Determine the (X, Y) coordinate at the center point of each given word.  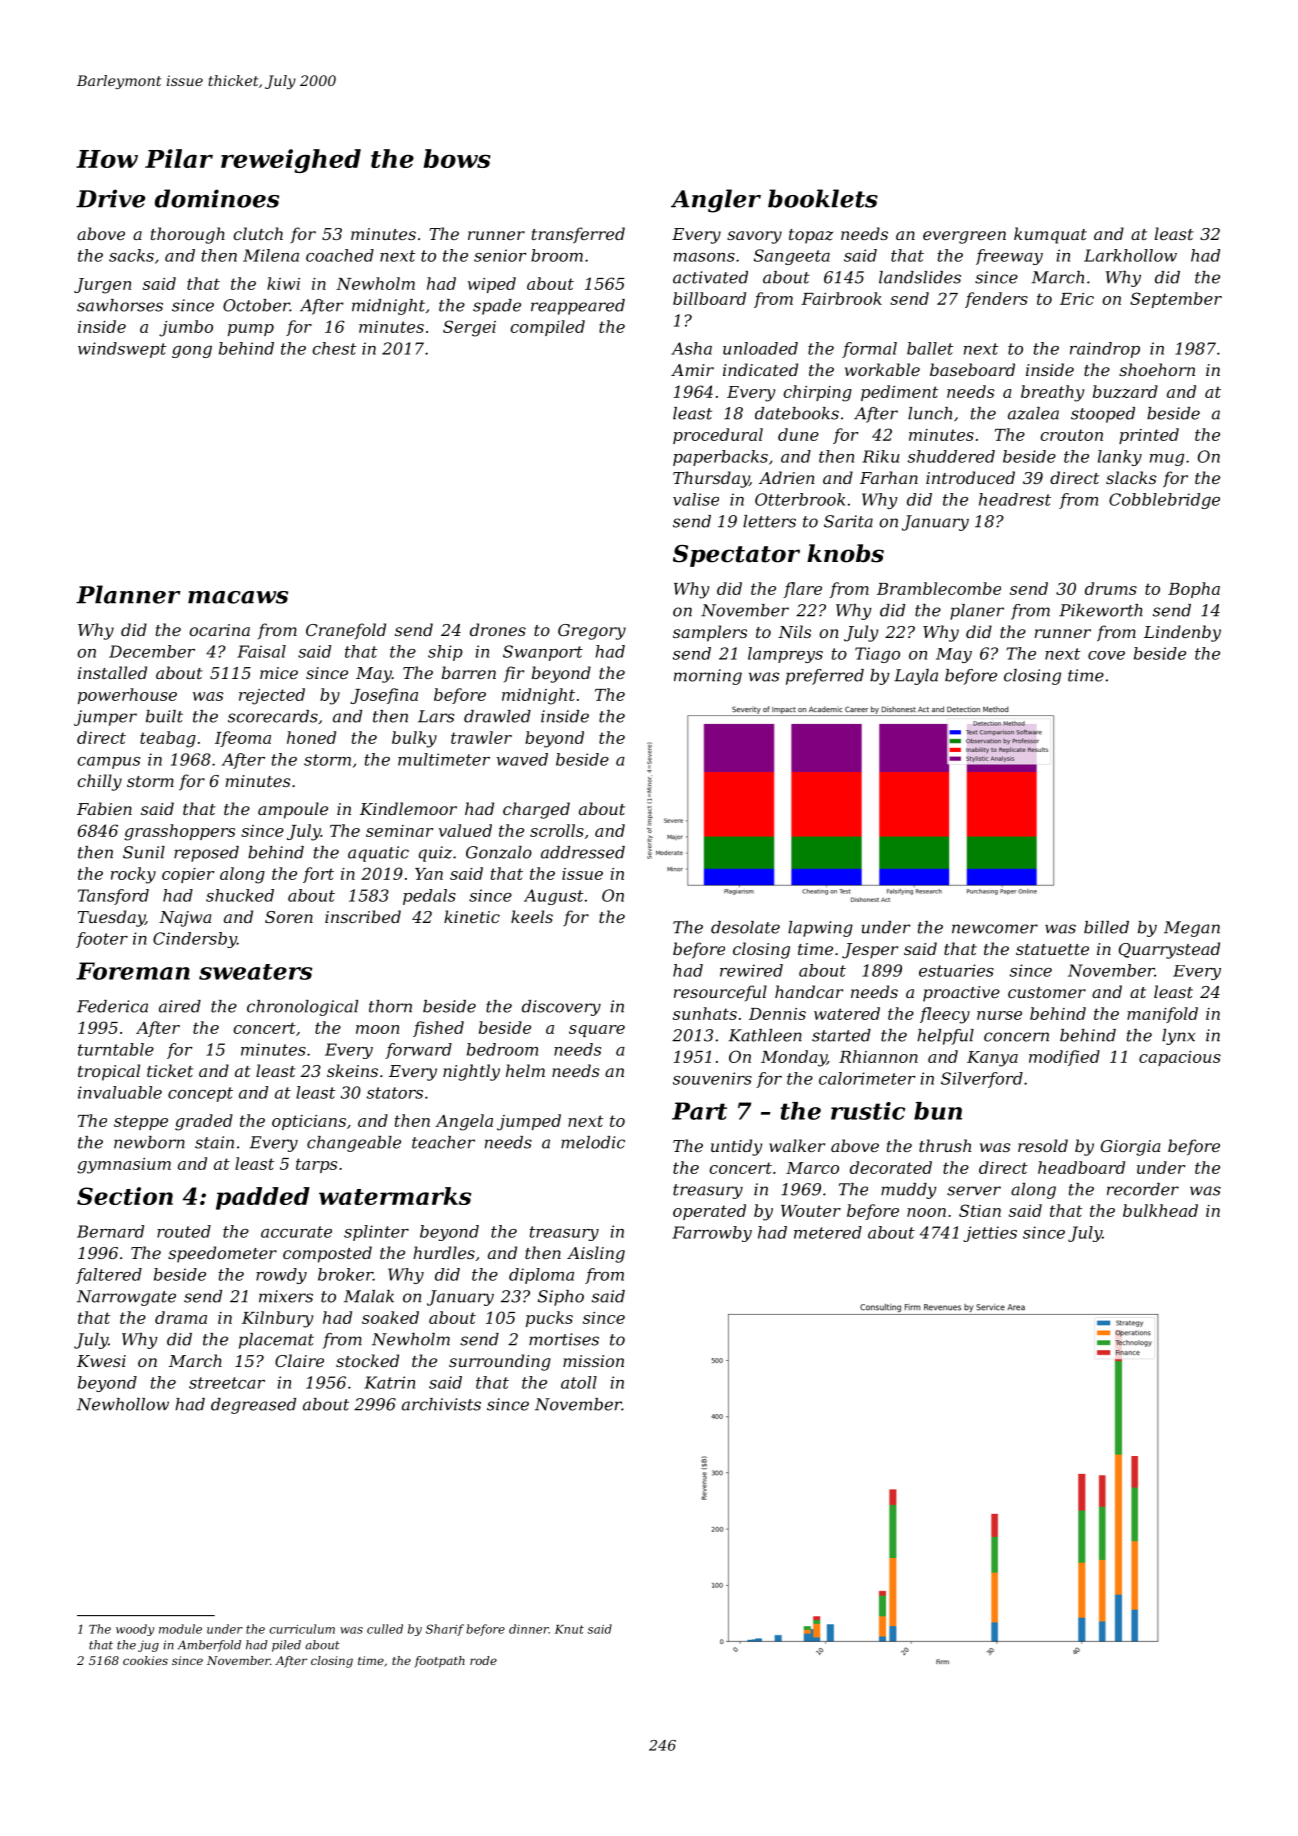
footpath (439, 1662)
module (180, 1629)
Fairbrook (841, 298)
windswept (122, 350)
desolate (745, 927)
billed (1106, 927)
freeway (1009, 257)
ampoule (293, 810)
